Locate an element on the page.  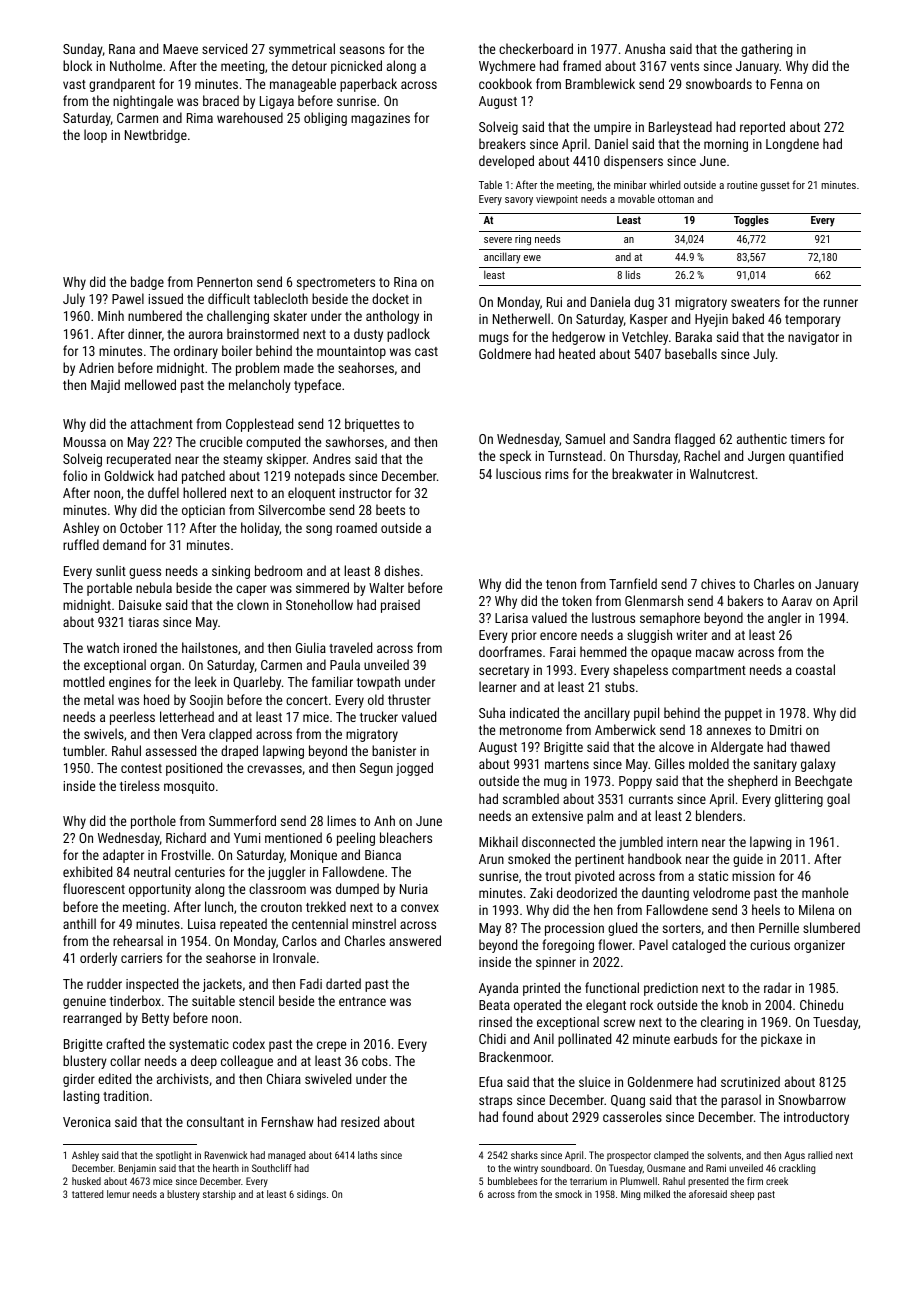
rudder is located at coordinates (104, 983).
